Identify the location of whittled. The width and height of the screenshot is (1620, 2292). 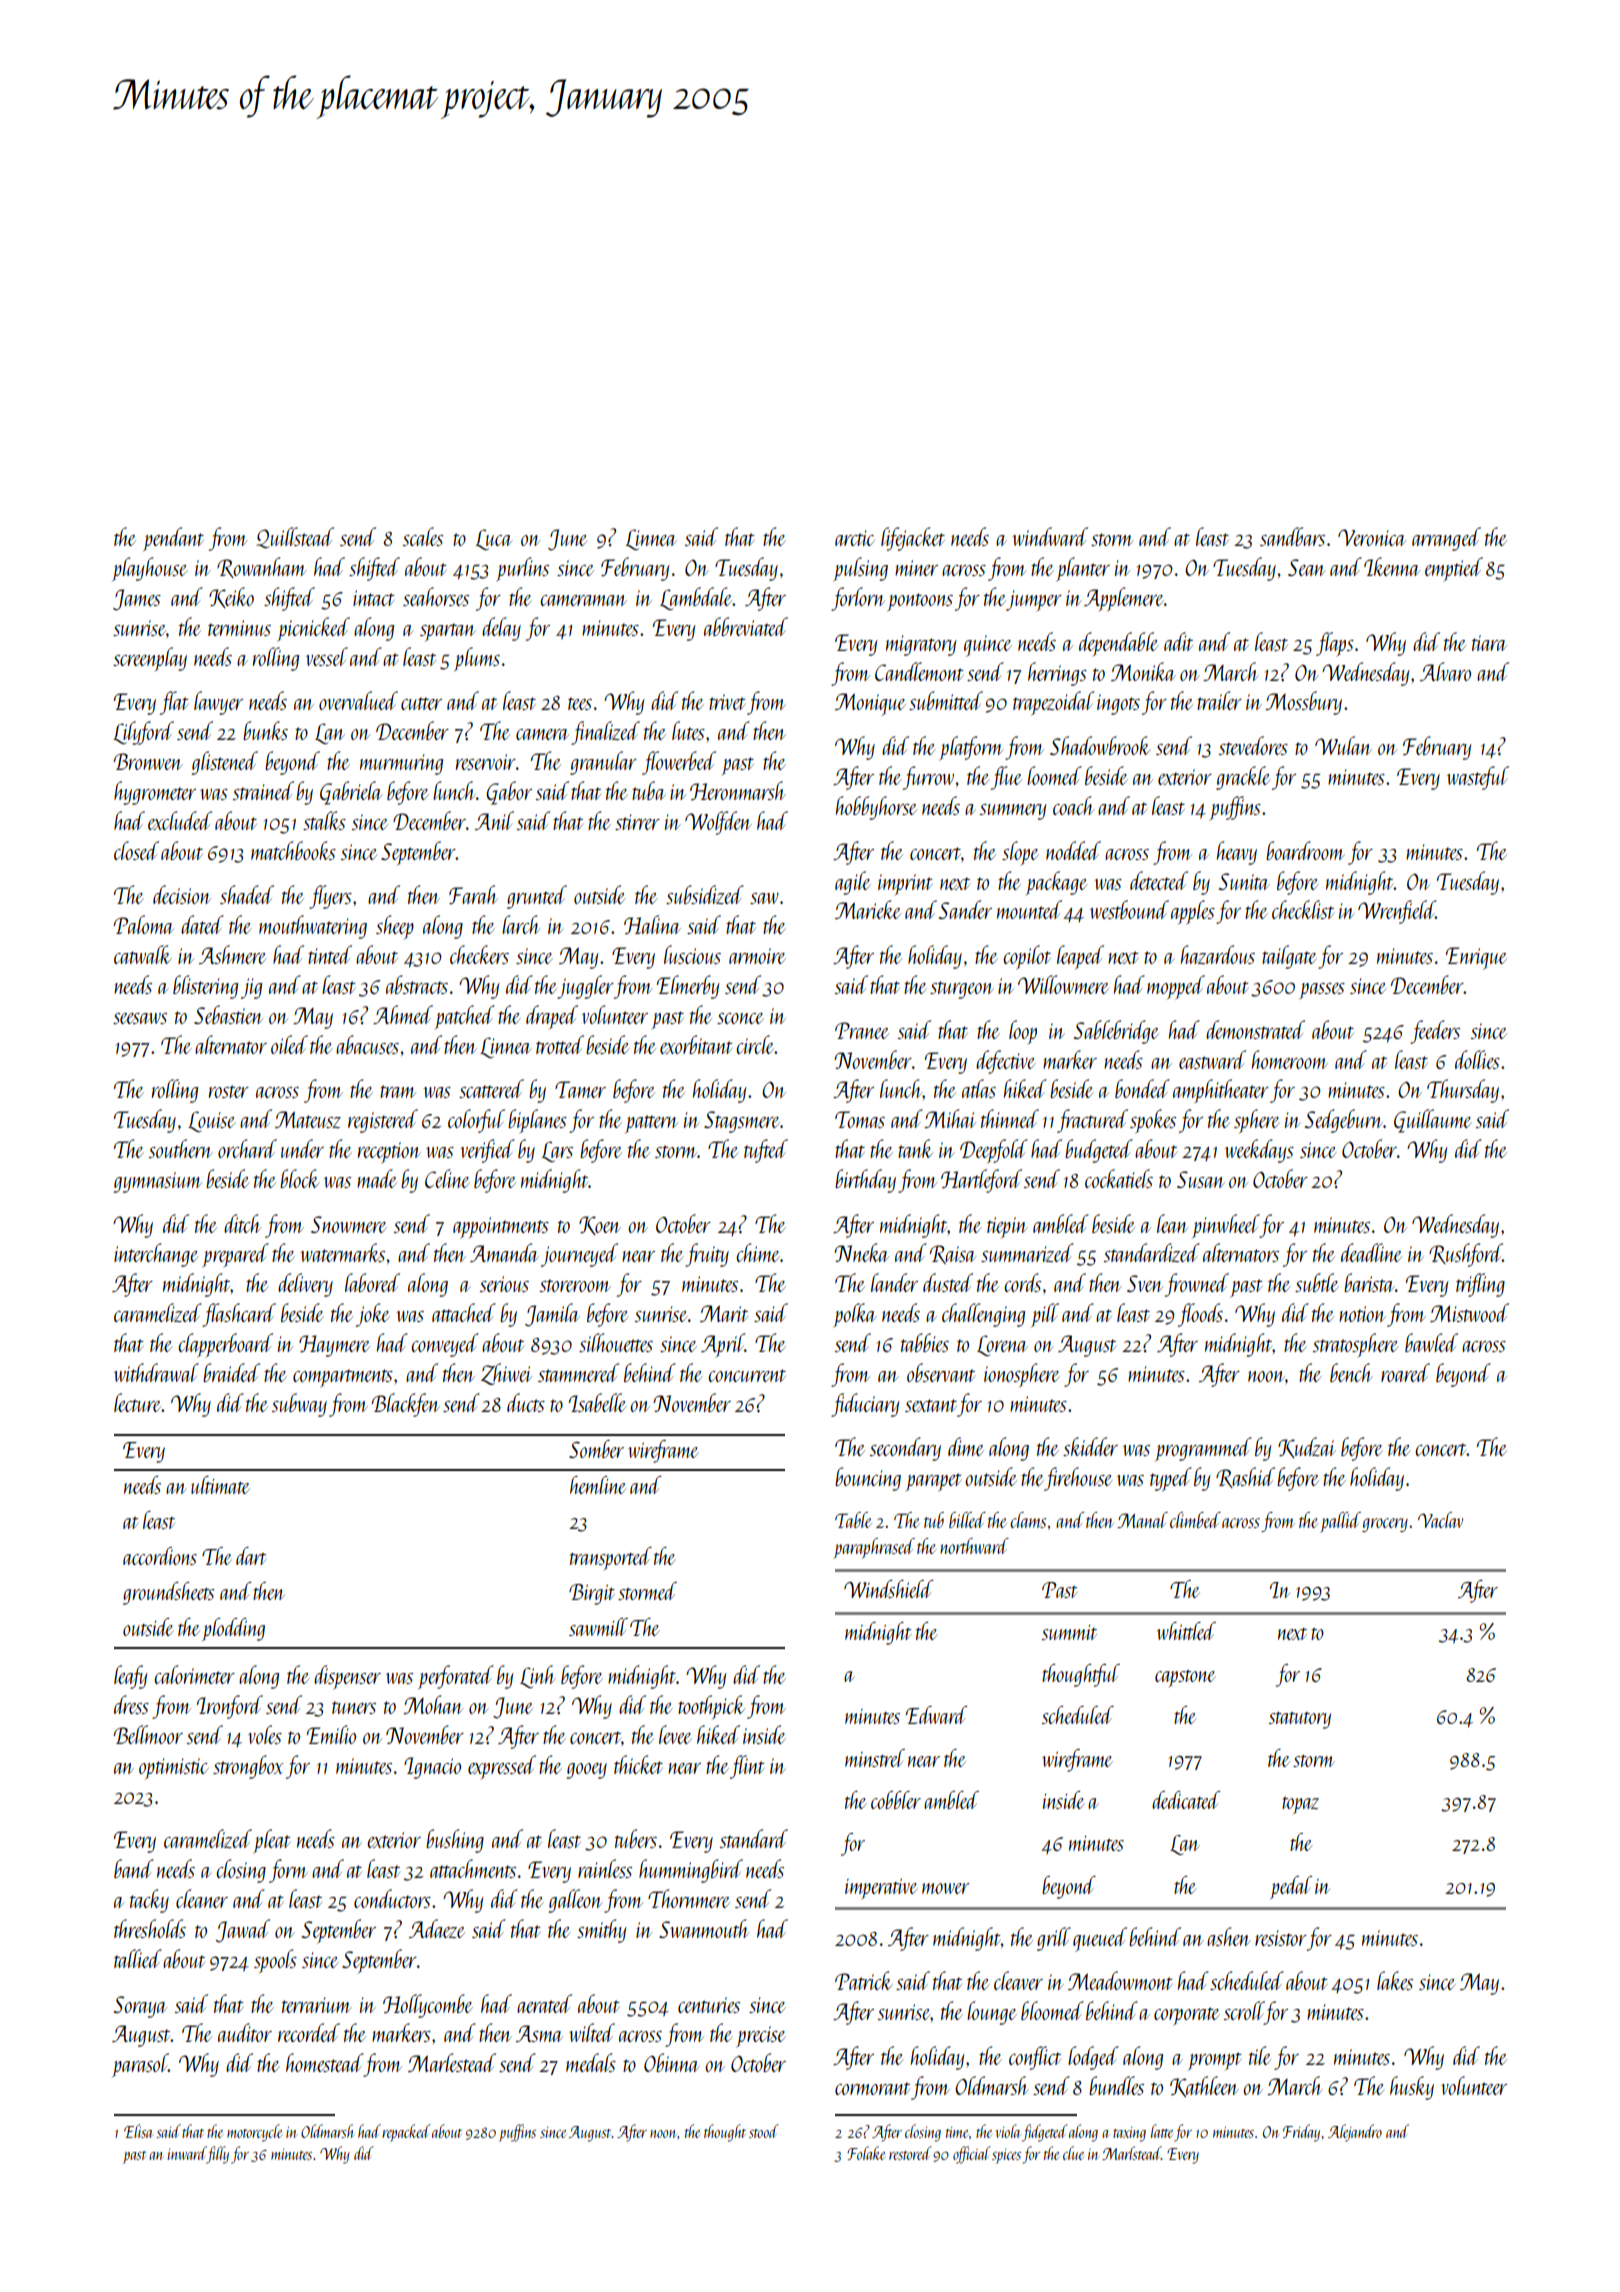
(1186, 1631).
